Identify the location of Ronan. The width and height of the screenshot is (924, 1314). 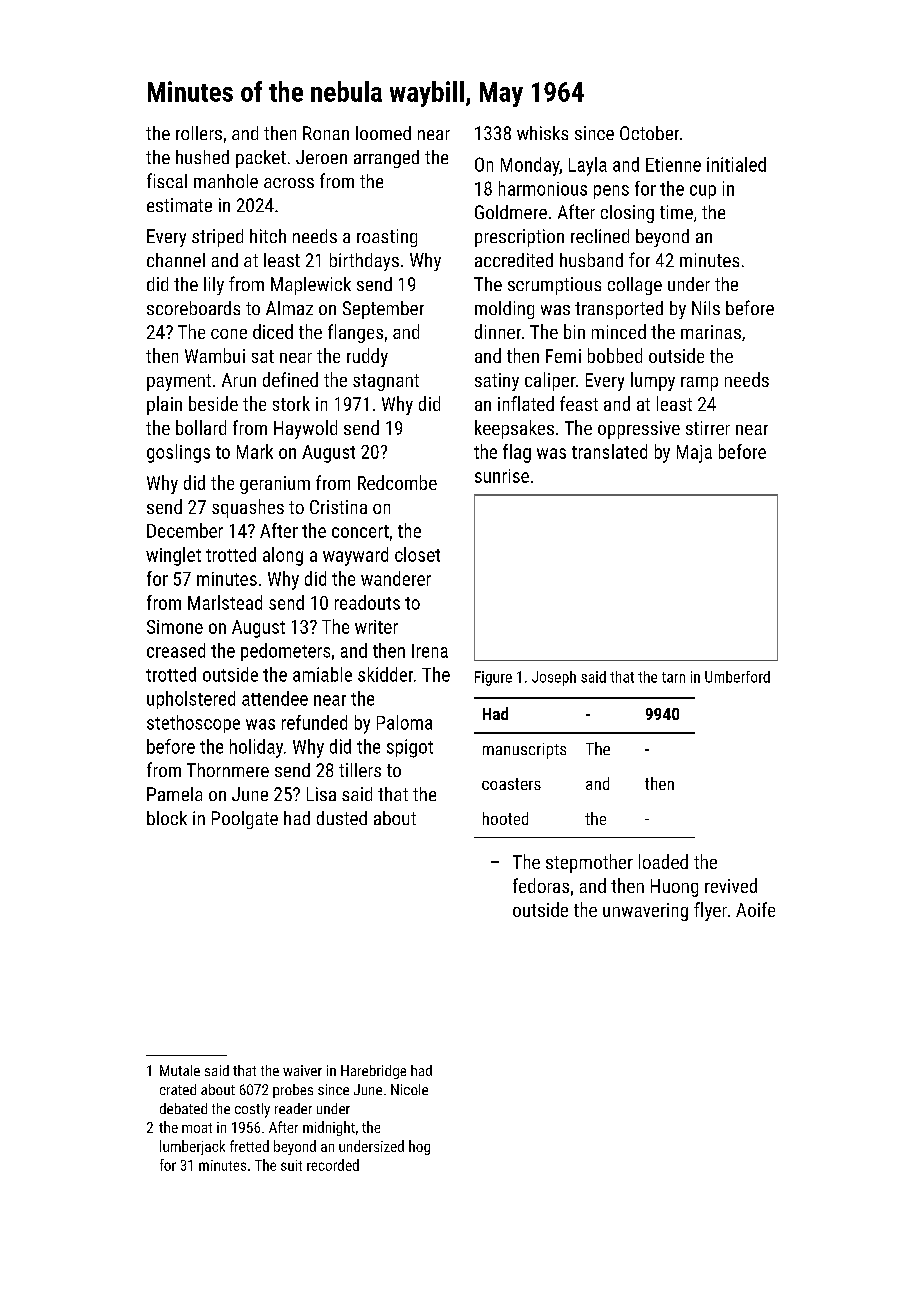
(326, 133).
